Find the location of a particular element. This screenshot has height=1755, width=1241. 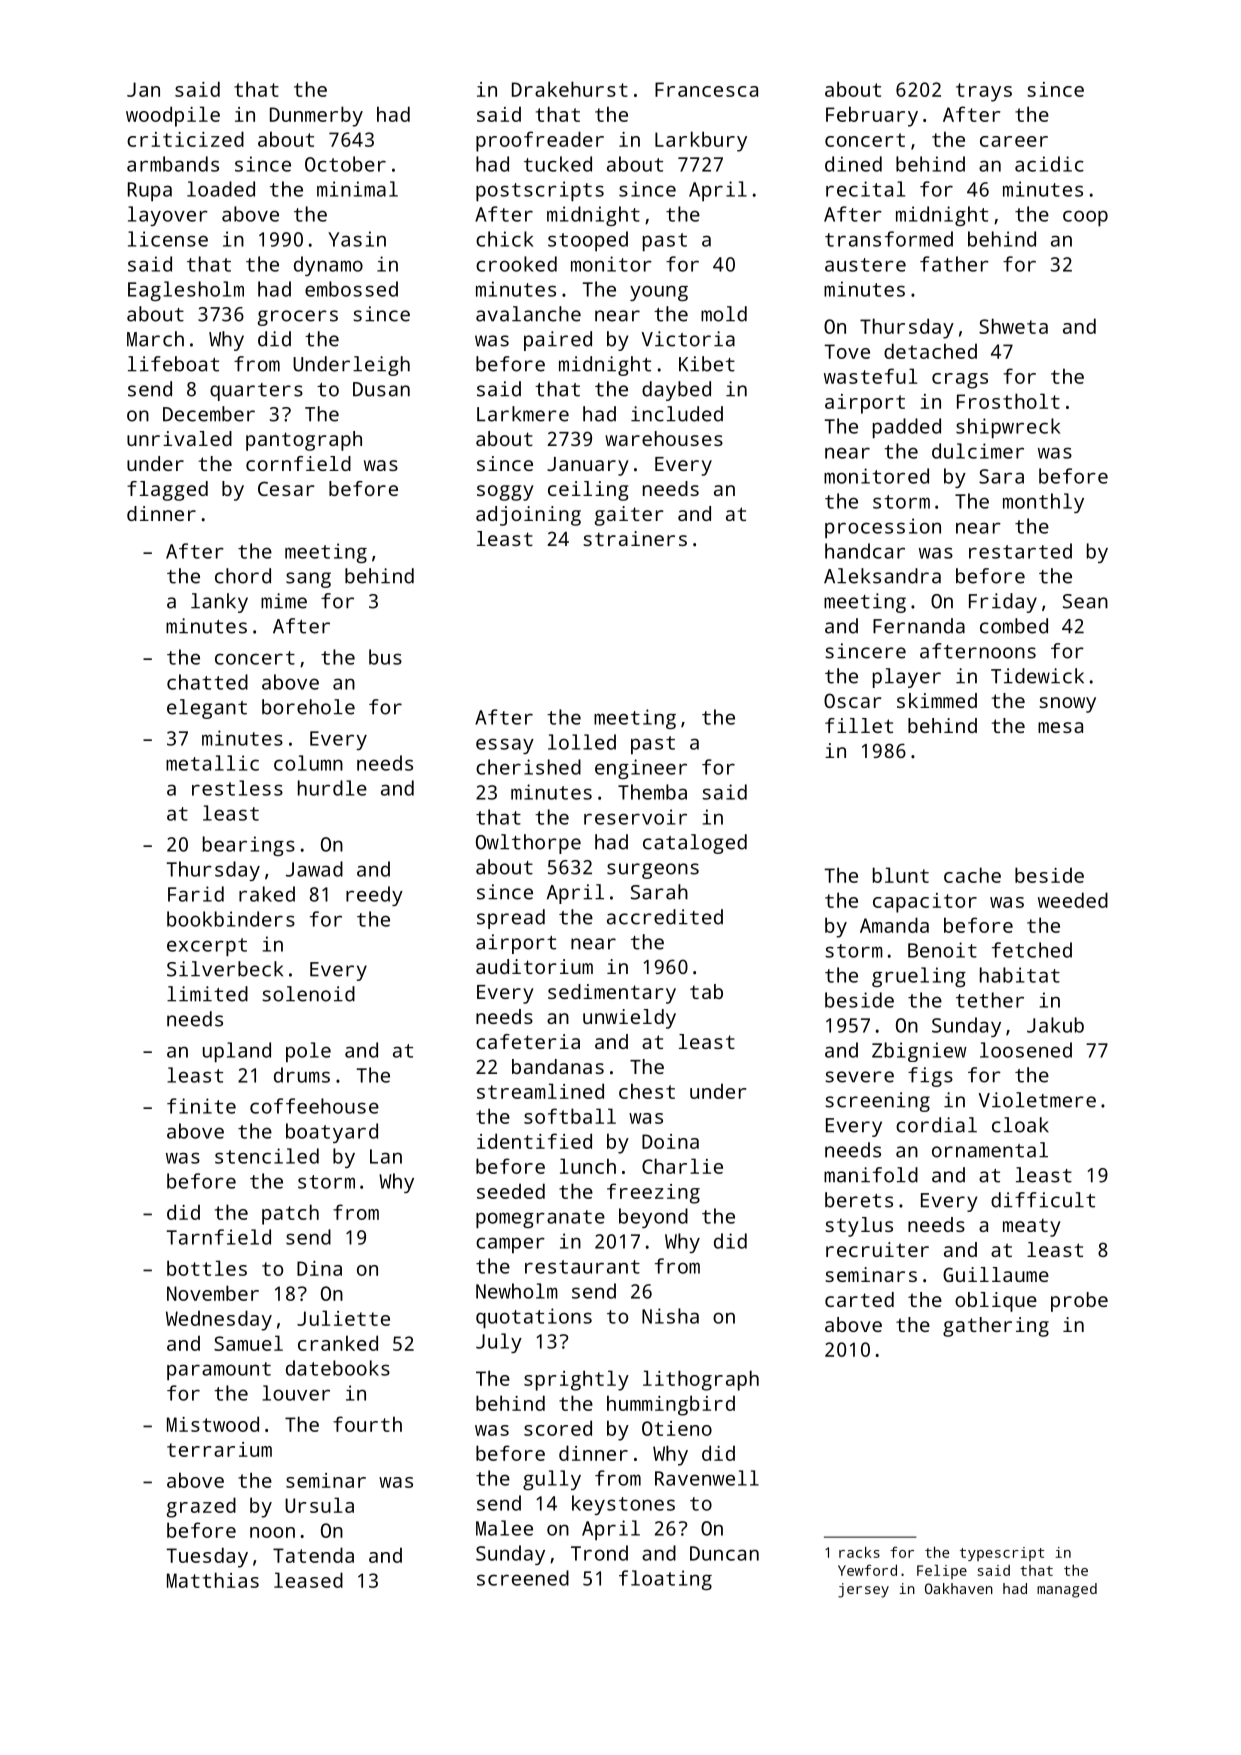

Violetmere is located at coordinates (1037, 1100).
